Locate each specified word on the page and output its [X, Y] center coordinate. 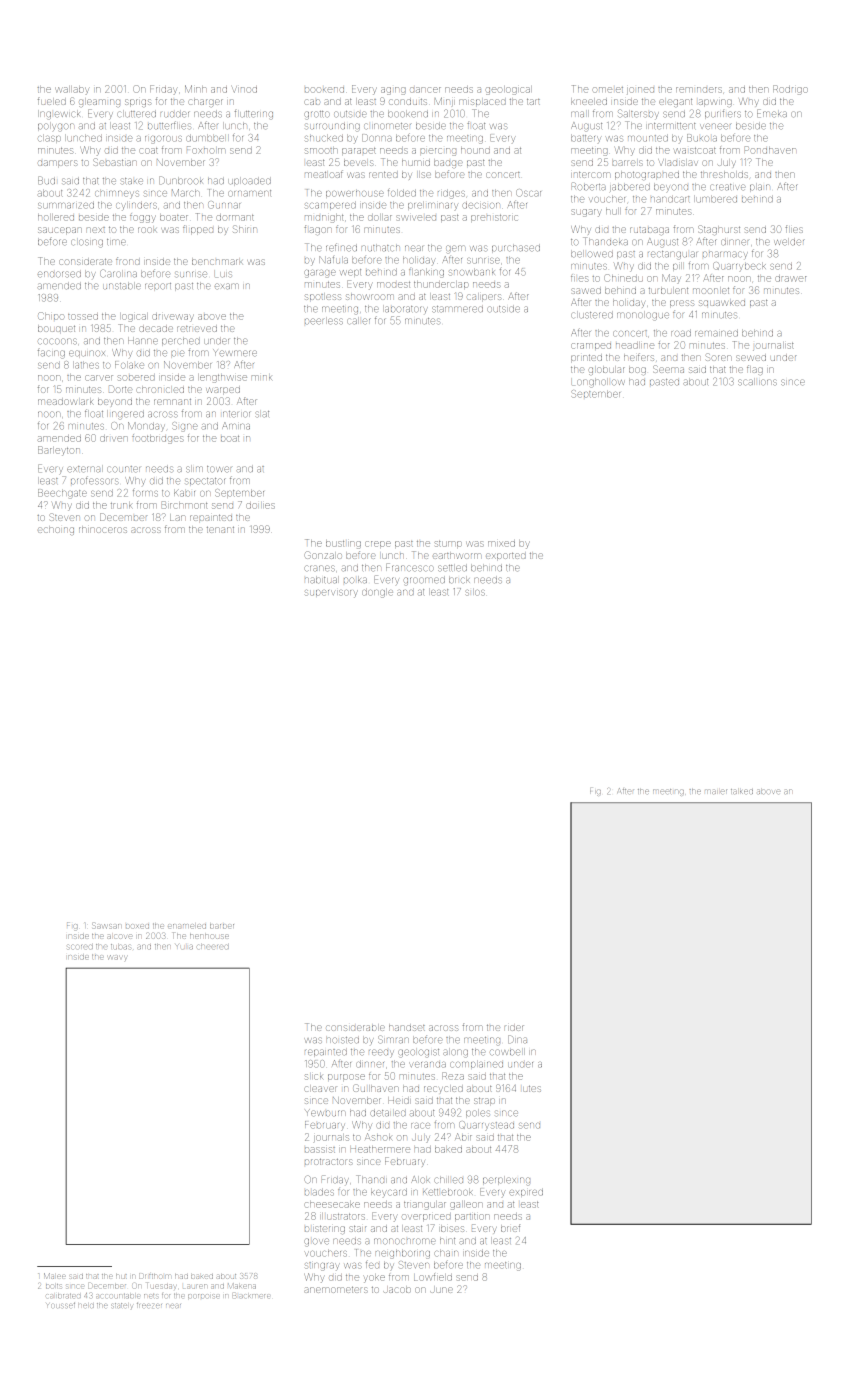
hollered [56, 218]
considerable [355, 1028]
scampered [330, 206]
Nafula [333, 260]
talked [742, 791]
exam [227, 286]
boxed [137, 926]
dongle [377, 594]
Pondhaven [770, 150]
